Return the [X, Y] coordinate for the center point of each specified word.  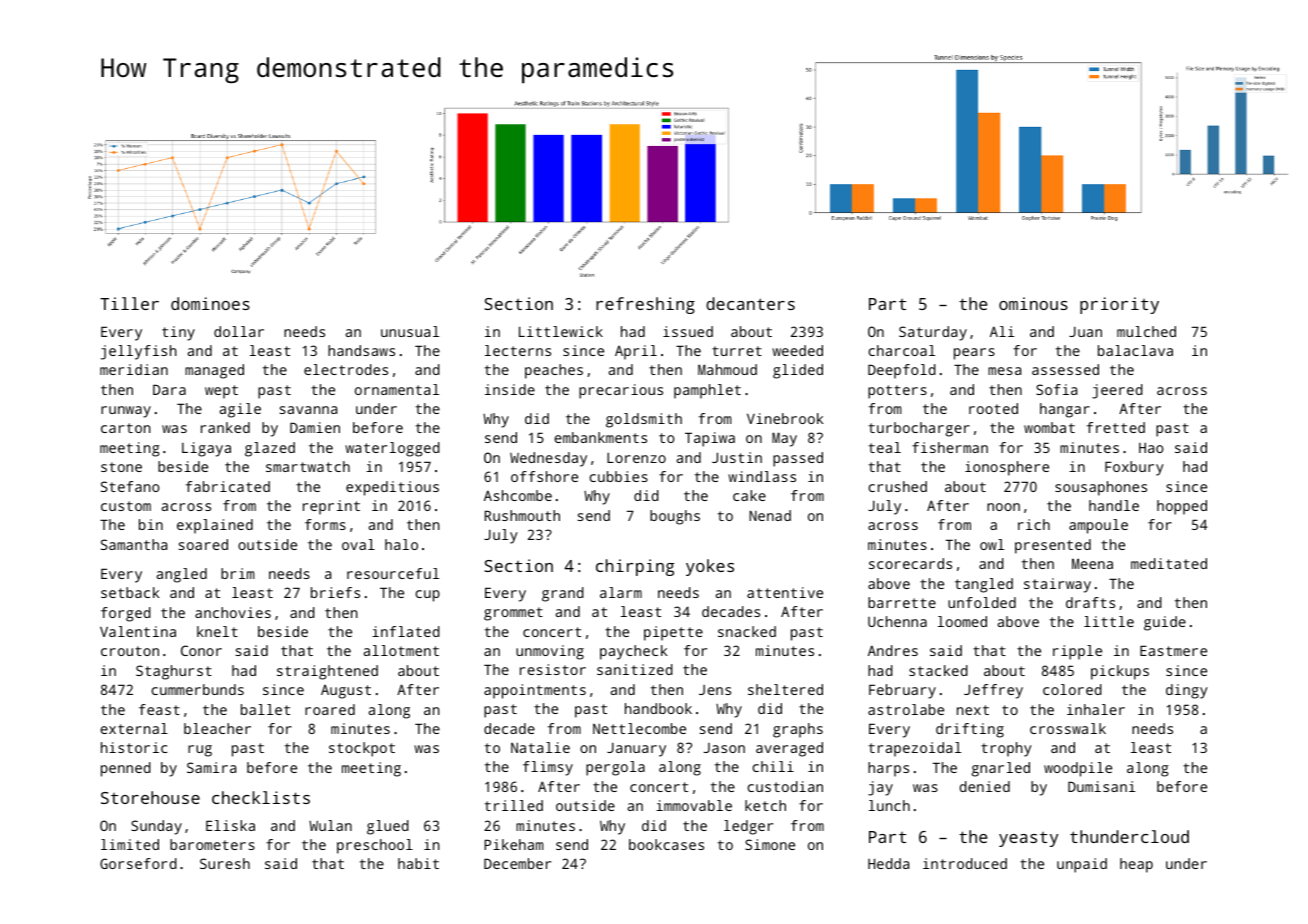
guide [1165, 623]
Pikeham [513, 844]
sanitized [635, 669]
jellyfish [139, 352]
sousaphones [1101, 488]
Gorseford [138, 863]
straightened [327, 672]
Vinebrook [785, 418]
